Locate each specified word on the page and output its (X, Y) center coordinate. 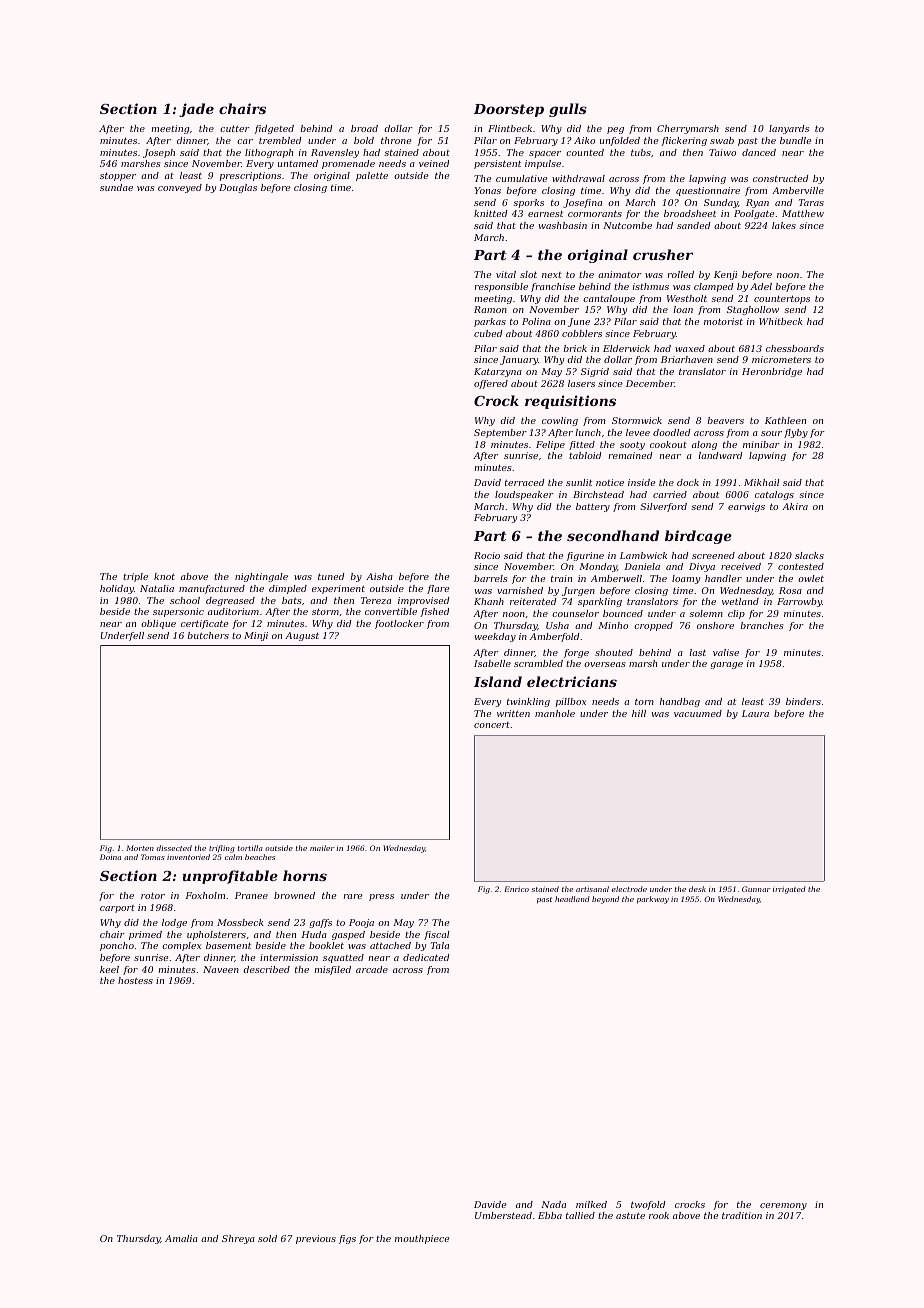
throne (396, 140)
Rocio (487, 555)
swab (722, 140)
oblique (158, 624)
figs (347, 1239)
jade (196, 110)
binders (803, 701)
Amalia (181, 1238)
